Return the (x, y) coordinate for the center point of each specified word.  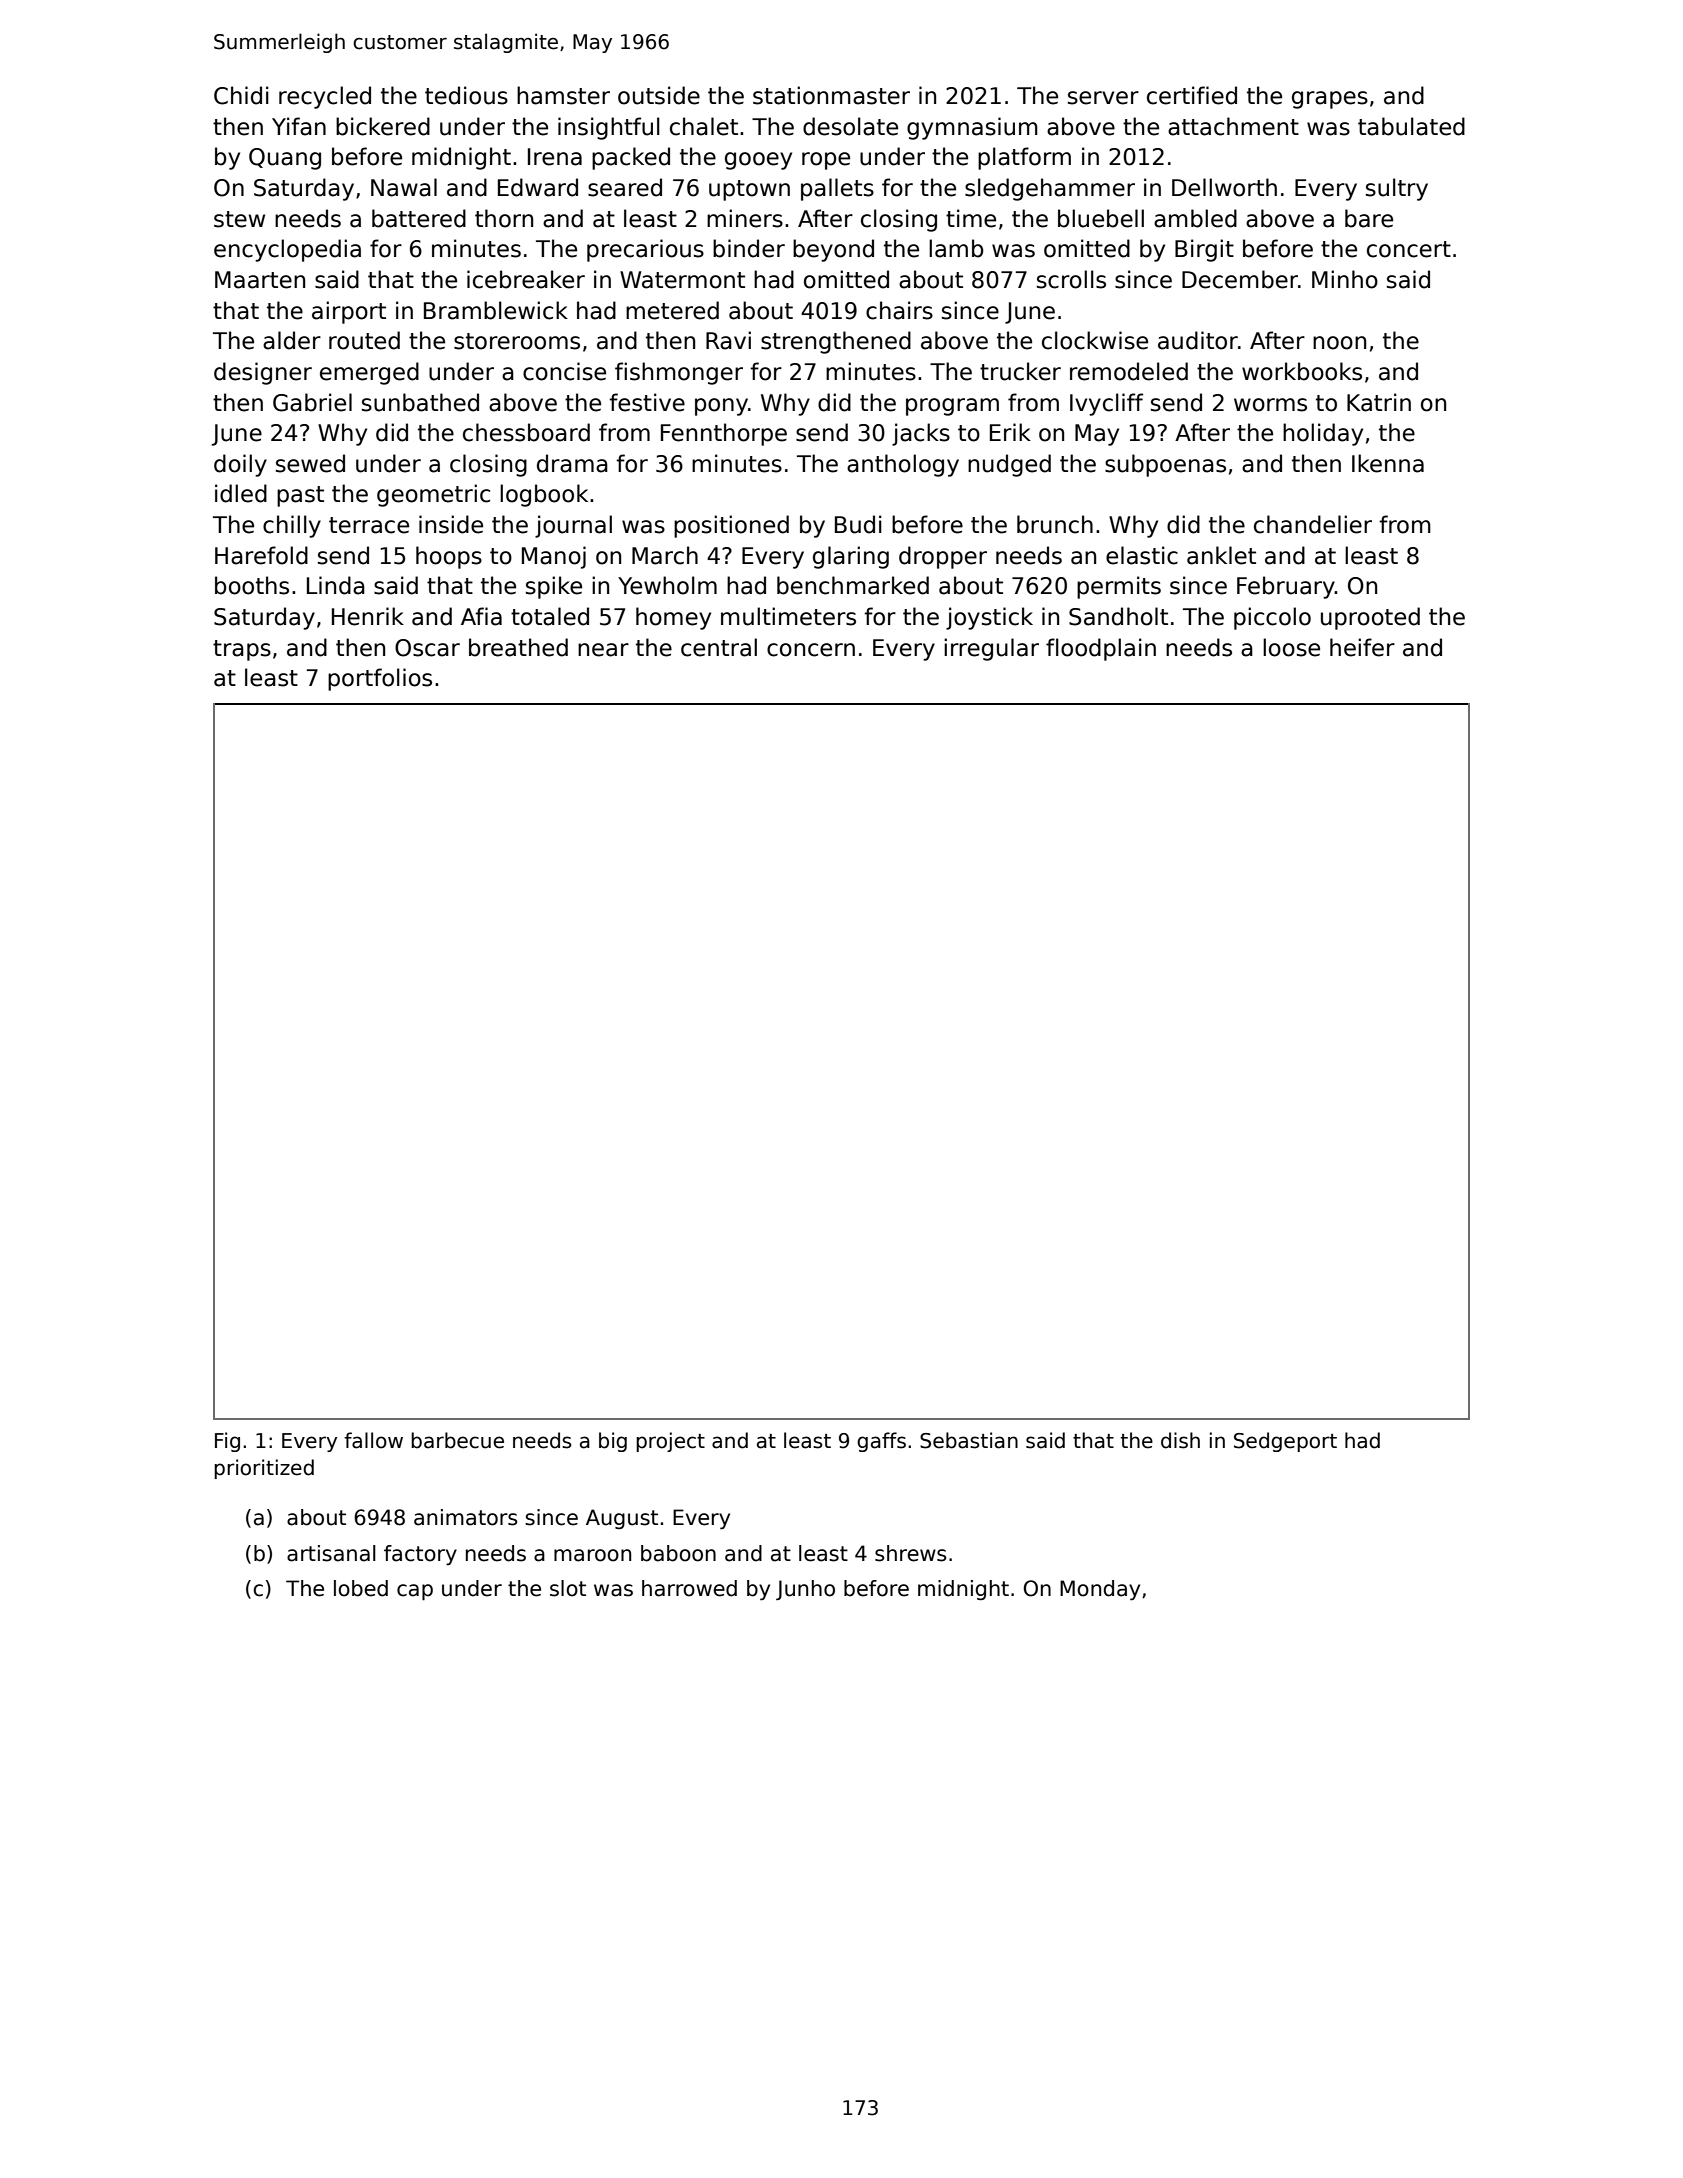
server (1103, 98)
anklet (1221, 555)
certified (1192, 95)
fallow (373, 1440)
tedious (466, 95)
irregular (991, 649)
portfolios (380, 679)
